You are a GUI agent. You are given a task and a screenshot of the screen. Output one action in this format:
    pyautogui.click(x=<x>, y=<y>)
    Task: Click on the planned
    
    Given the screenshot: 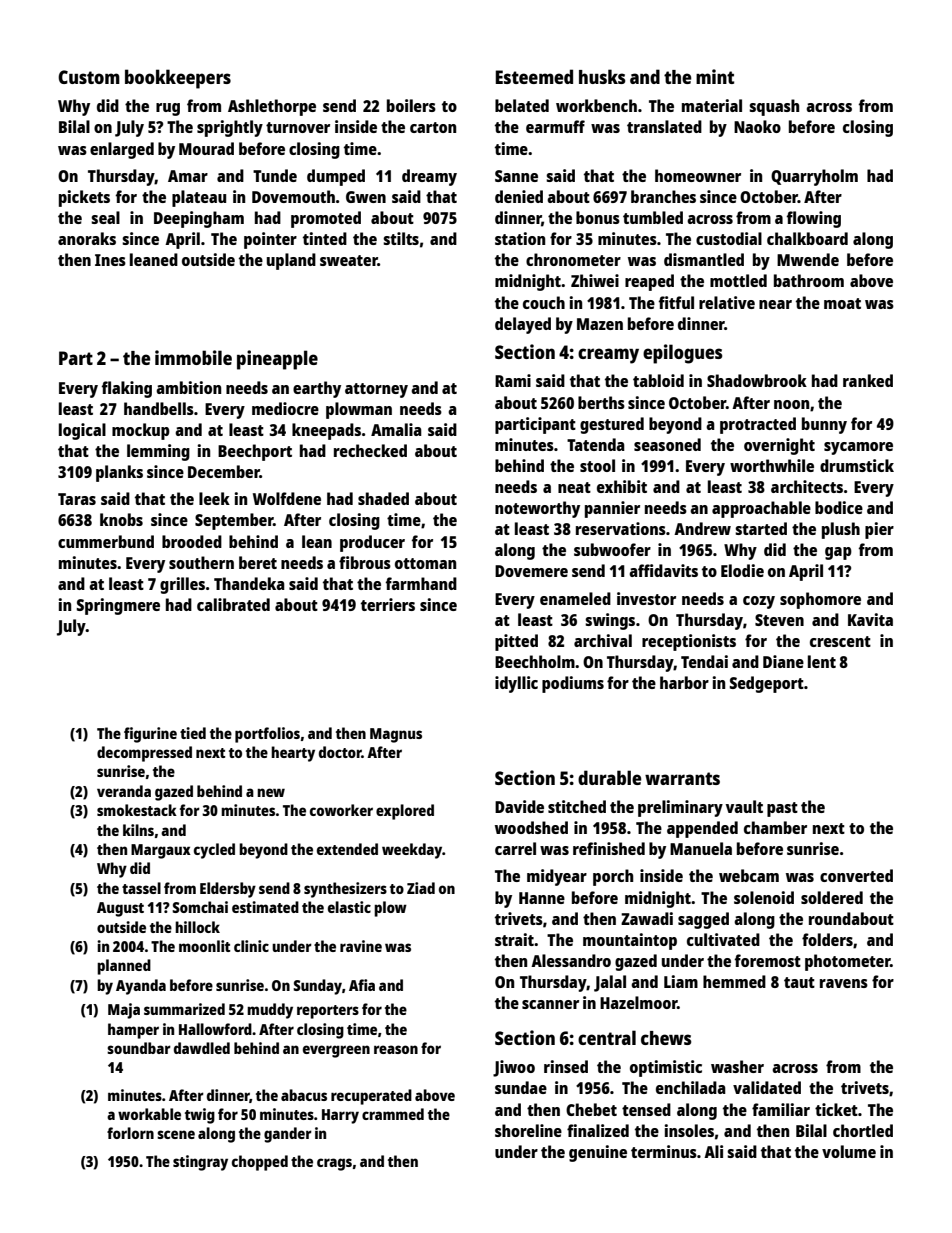 What is the action you would take?
    pyautogui.click(x=124, y=967)
